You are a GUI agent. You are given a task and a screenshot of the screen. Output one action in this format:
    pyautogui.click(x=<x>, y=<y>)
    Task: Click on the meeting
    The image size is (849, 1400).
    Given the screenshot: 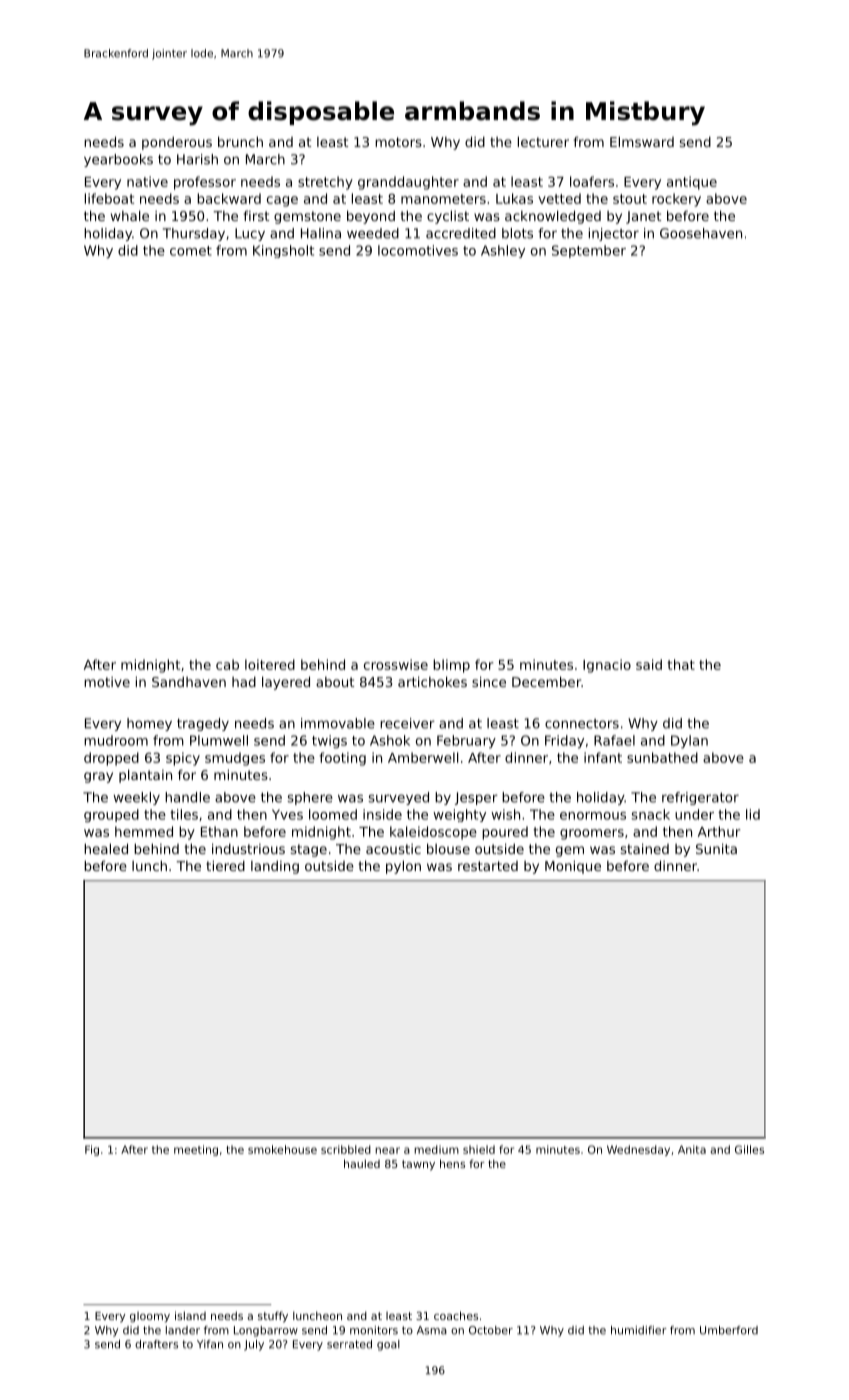 What is the action you would take?
    pyautogui.click(x=196, y=1150)
